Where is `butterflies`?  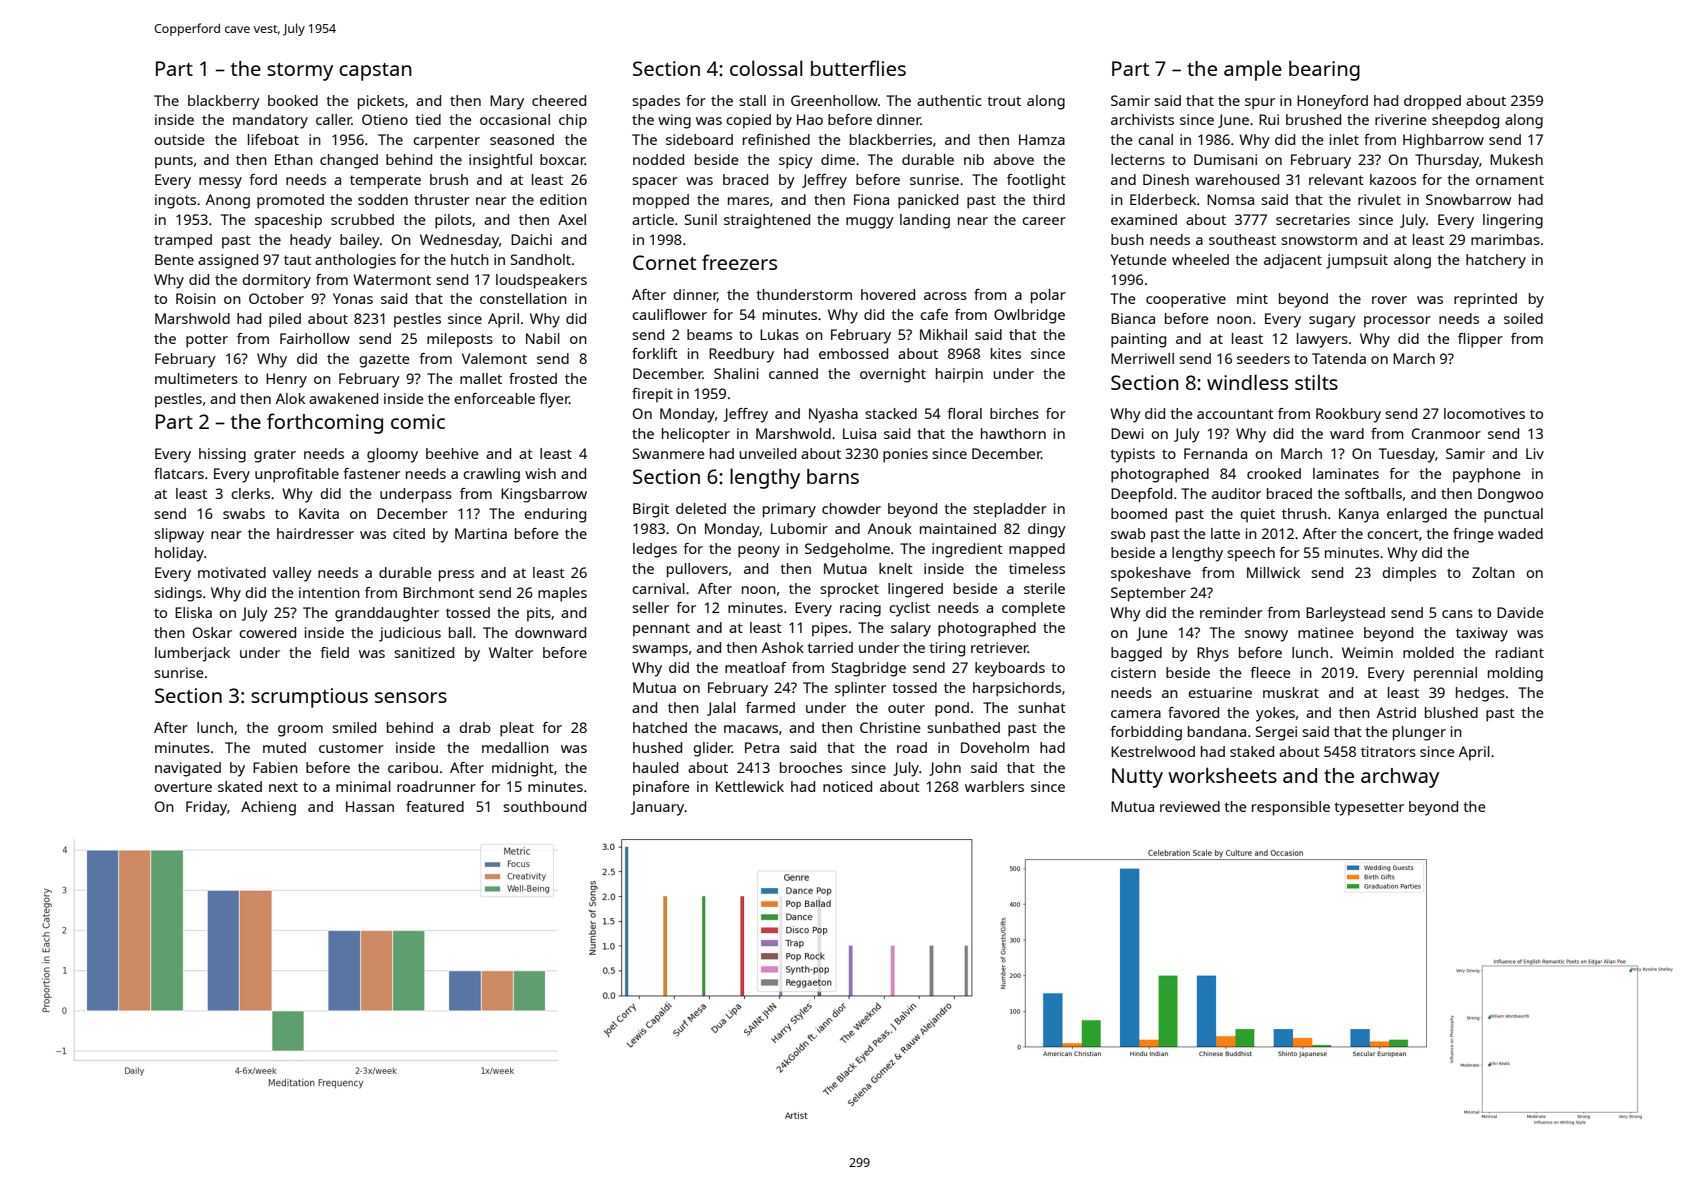 butterflies is located at coordinates (858, 68).
